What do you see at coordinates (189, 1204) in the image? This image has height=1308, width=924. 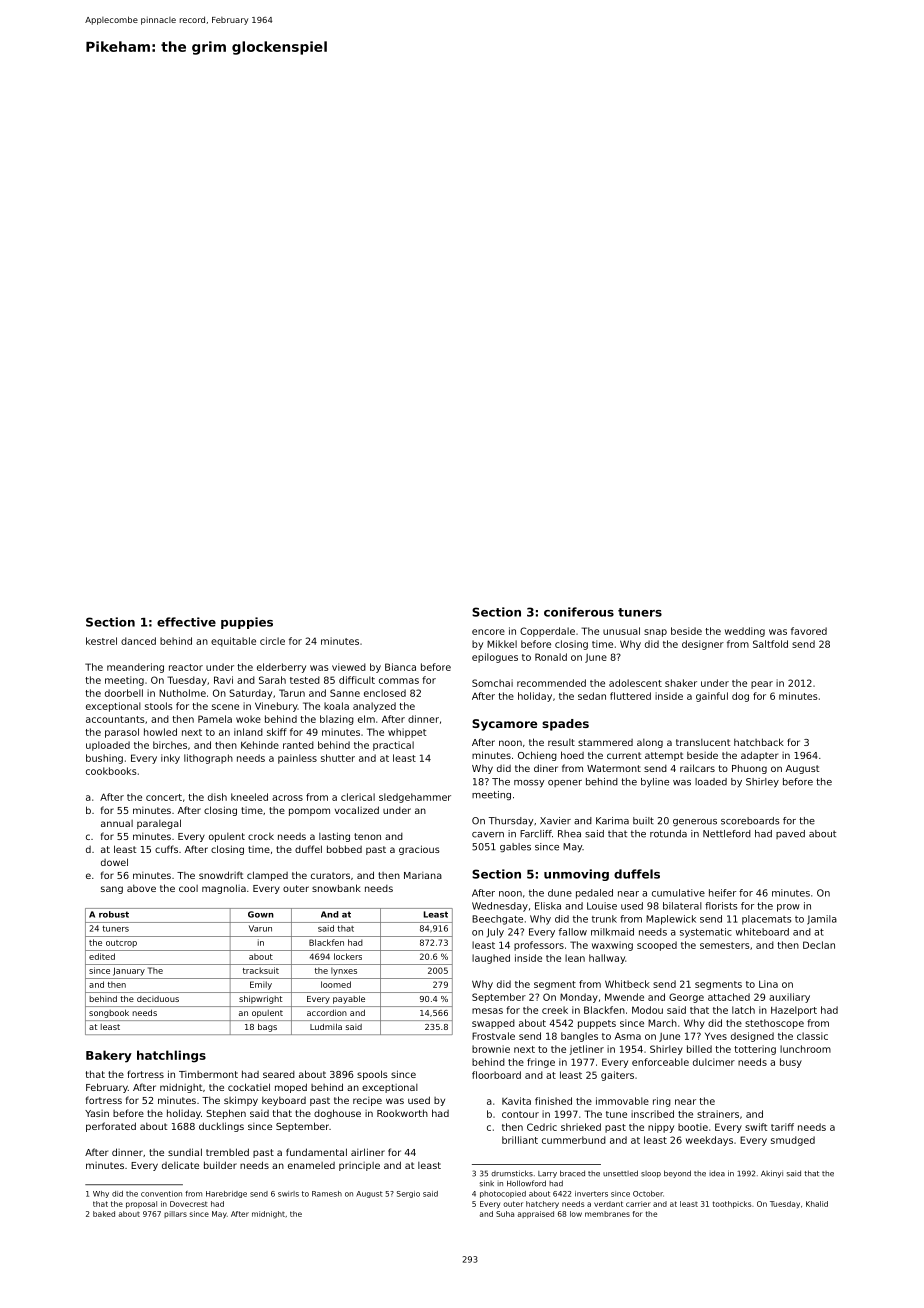 I see `Dovecrest` at bounding box center [189, 1204].
